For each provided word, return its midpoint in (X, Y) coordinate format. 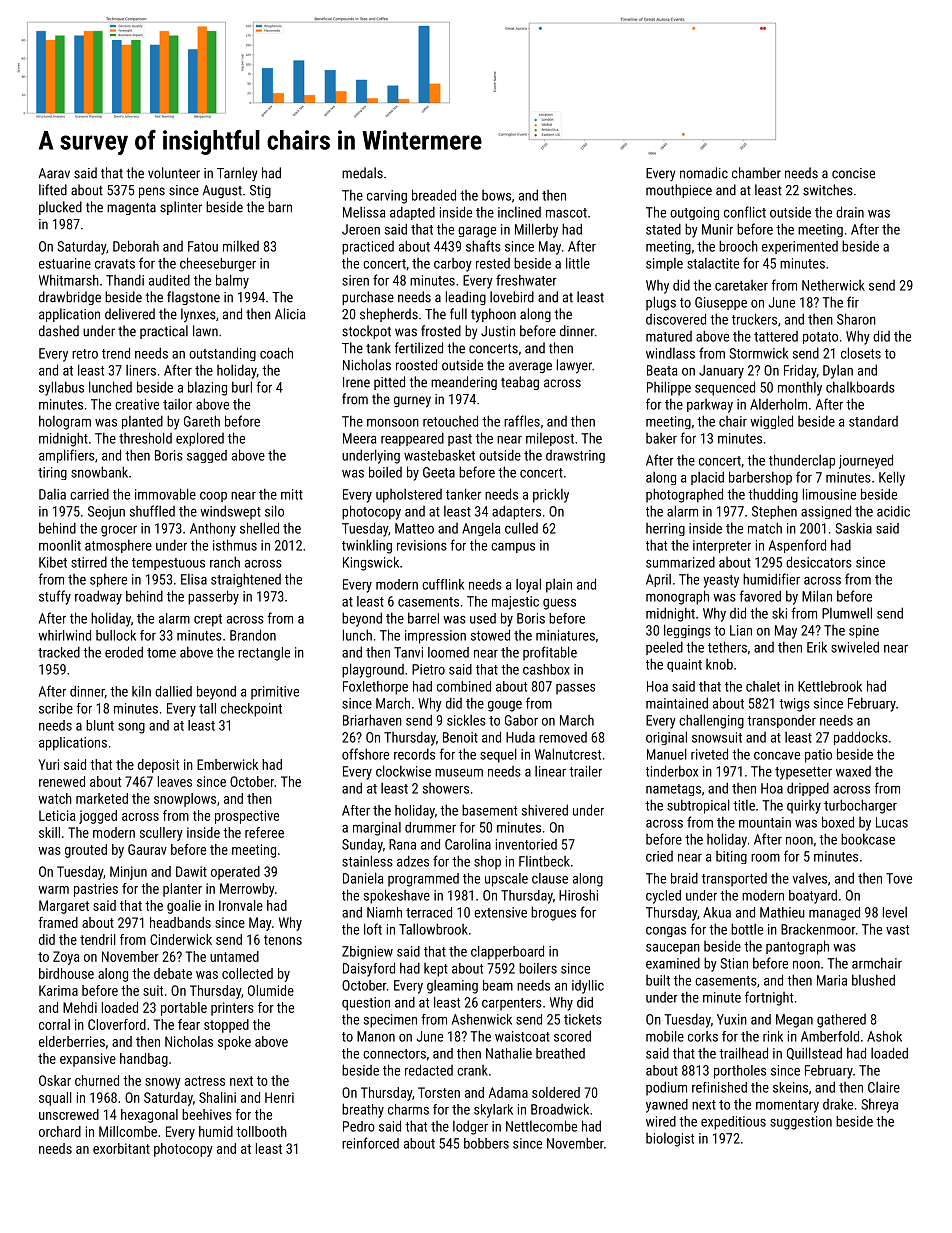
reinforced (370, 1143)
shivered (545, 810)
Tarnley (237, 174)
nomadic (704, 173)
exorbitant (121, 1148)
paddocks (861, 738)
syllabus (61, 388)
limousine (829, 494)
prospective (247, 817)
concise (853, 173)
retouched (450, 421)
